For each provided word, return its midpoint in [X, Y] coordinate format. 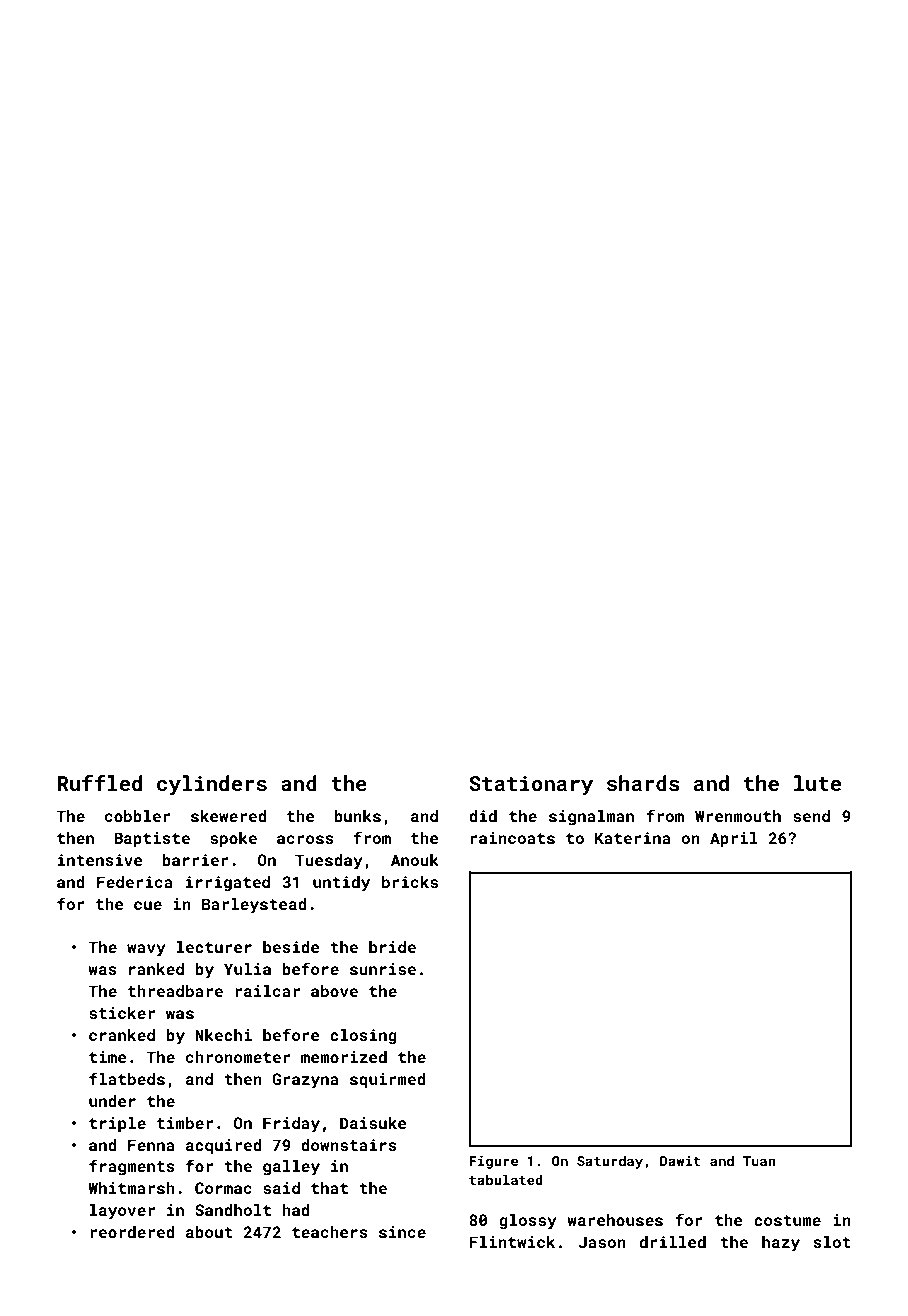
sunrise [383, 969]
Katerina [633, 838]
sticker [122, 1013]
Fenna [151, 1145]
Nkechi [223, 1035]
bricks [410, 882]
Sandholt [233, 1210]
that [329, 1188]
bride [392, 947]
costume [787, 1220]
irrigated [228, 884]
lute [817, 783]
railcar [267, 991]
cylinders [212, 785]
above [334, 991]
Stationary [531, 786]
